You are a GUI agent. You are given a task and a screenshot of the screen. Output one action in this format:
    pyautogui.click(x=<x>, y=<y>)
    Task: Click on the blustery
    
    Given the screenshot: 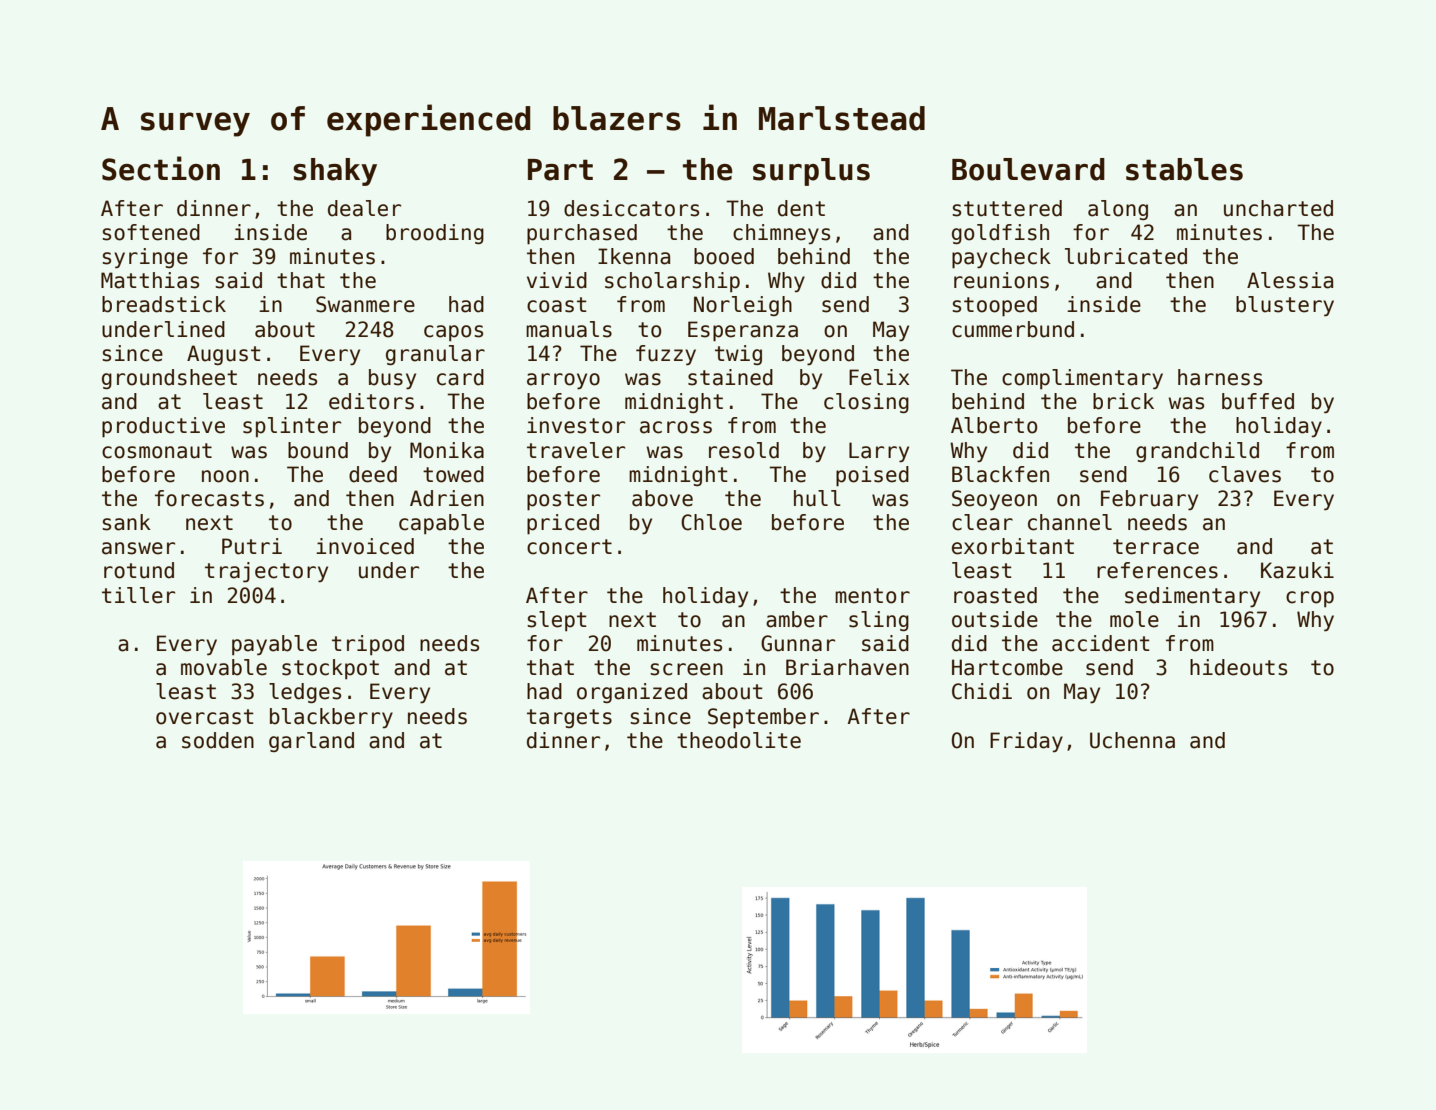 What is the action you would take?
    pyautogui.click(x=1285, y=306)
